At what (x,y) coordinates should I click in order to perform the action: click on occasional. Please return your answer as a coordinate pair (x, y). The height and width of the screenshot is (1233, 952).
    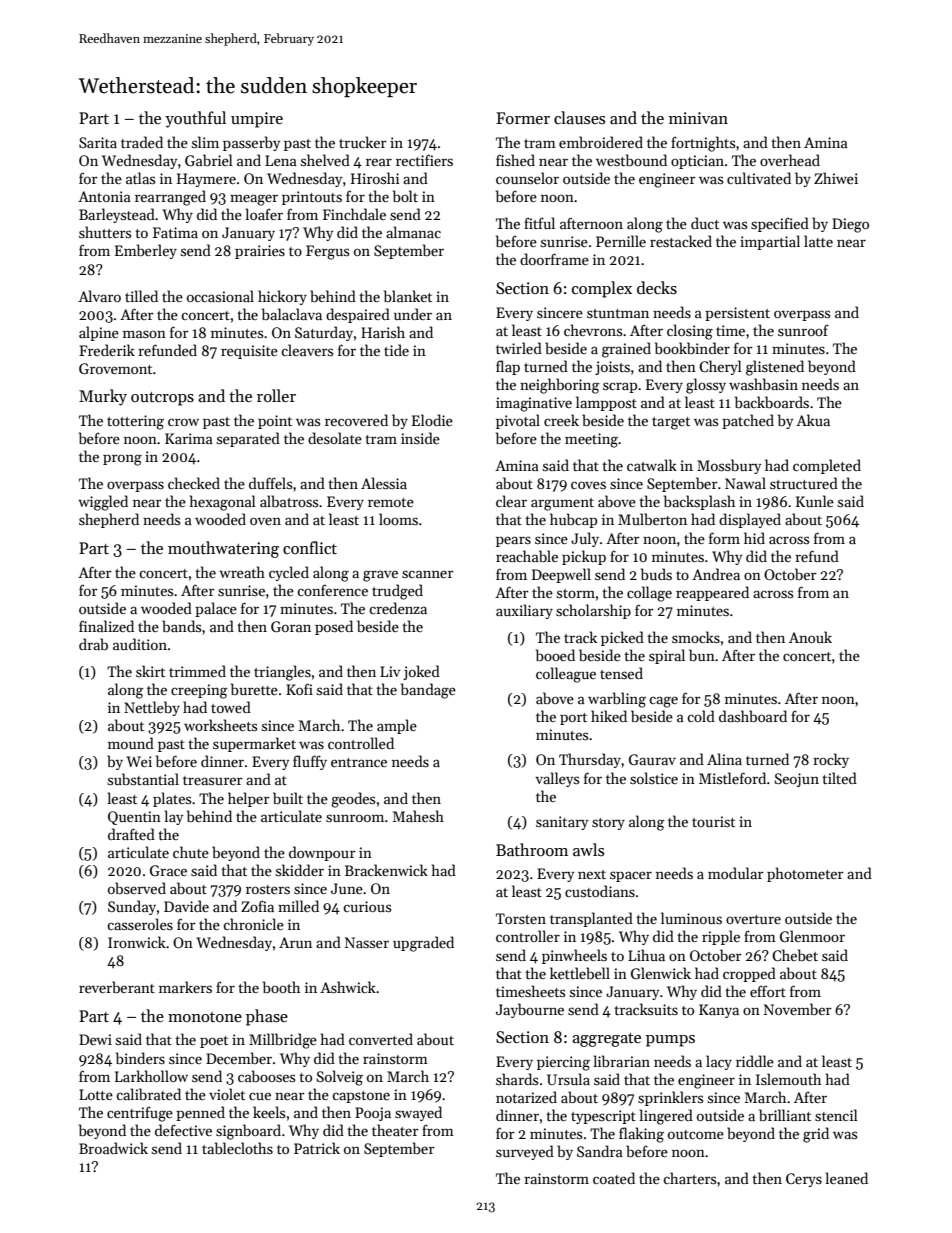
    Looking at the image, I should click on (220, 296).
